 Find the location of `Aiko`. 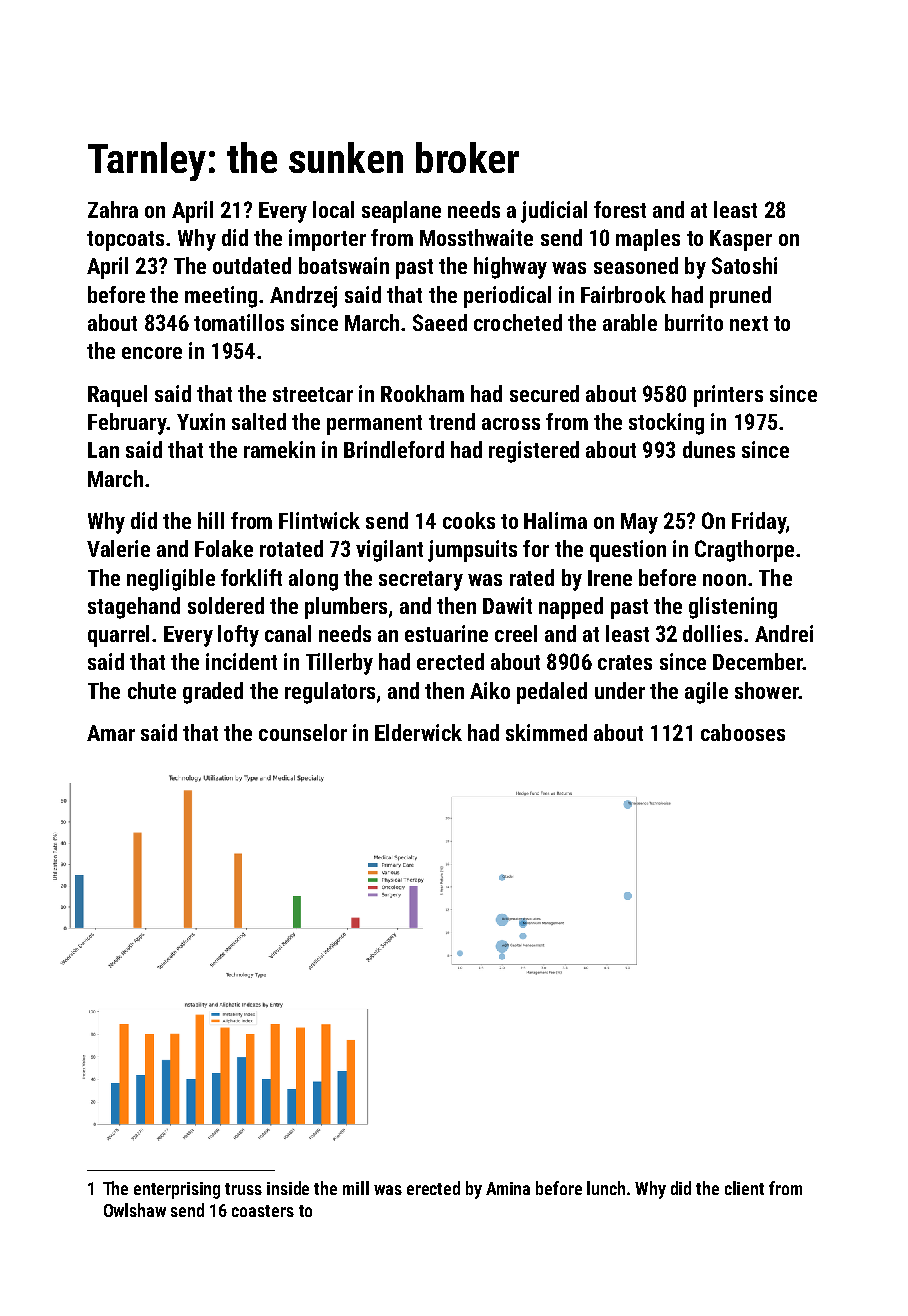

Aiko is located at coordinates (490, 690).
